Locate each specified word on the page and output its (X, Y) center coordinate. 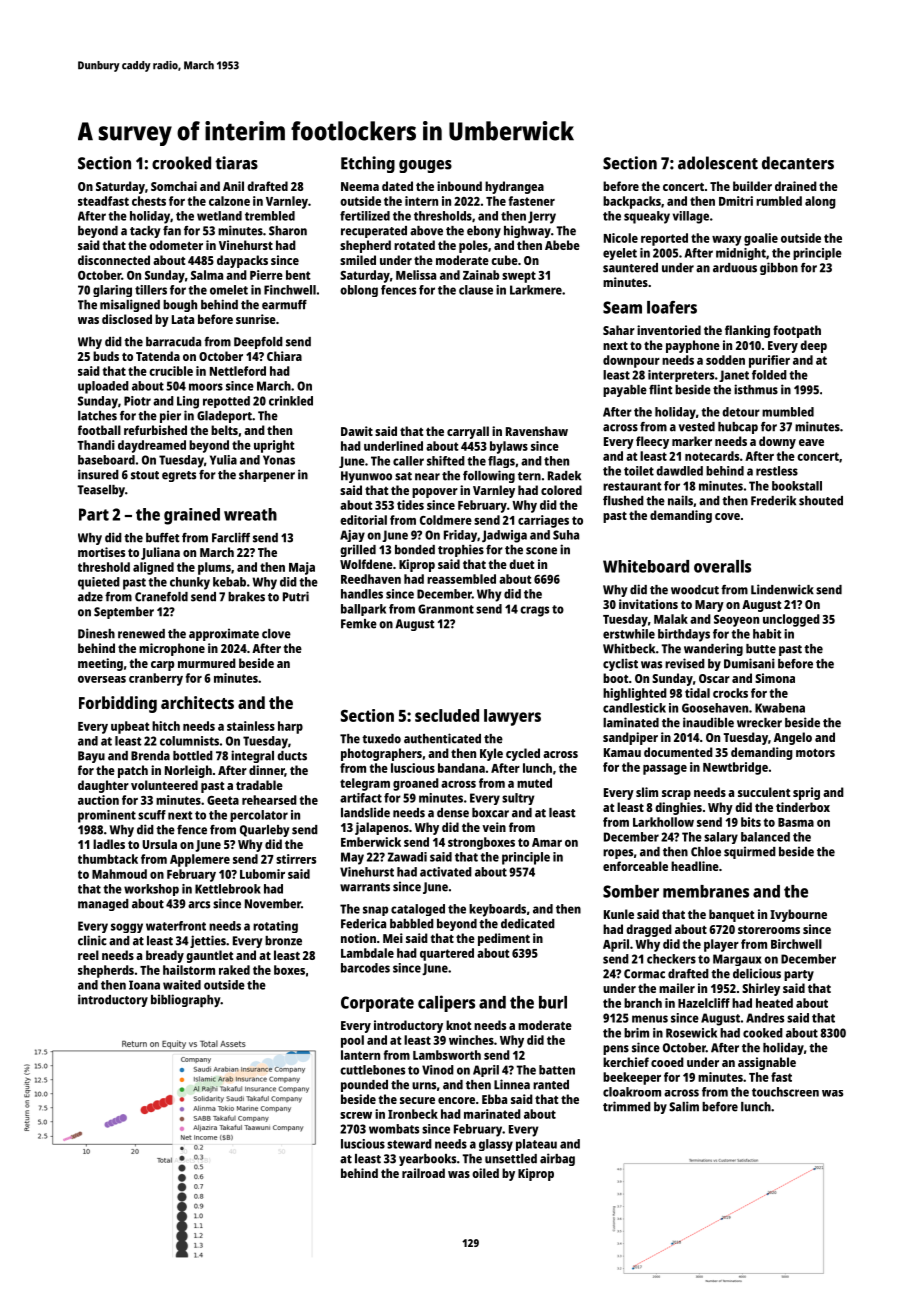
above (426, 231)
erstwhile (629, 634)
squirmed (750, 852)
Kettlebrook (228, 889)
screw (356, 1115)
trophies (461, 550)
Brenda (150, 756)
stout (145, 475)
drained (796, 186)
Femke (359, 624)
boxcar (490, 813)
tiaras (236, 163)
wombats (394, 1129)
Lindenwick (782, 589)
